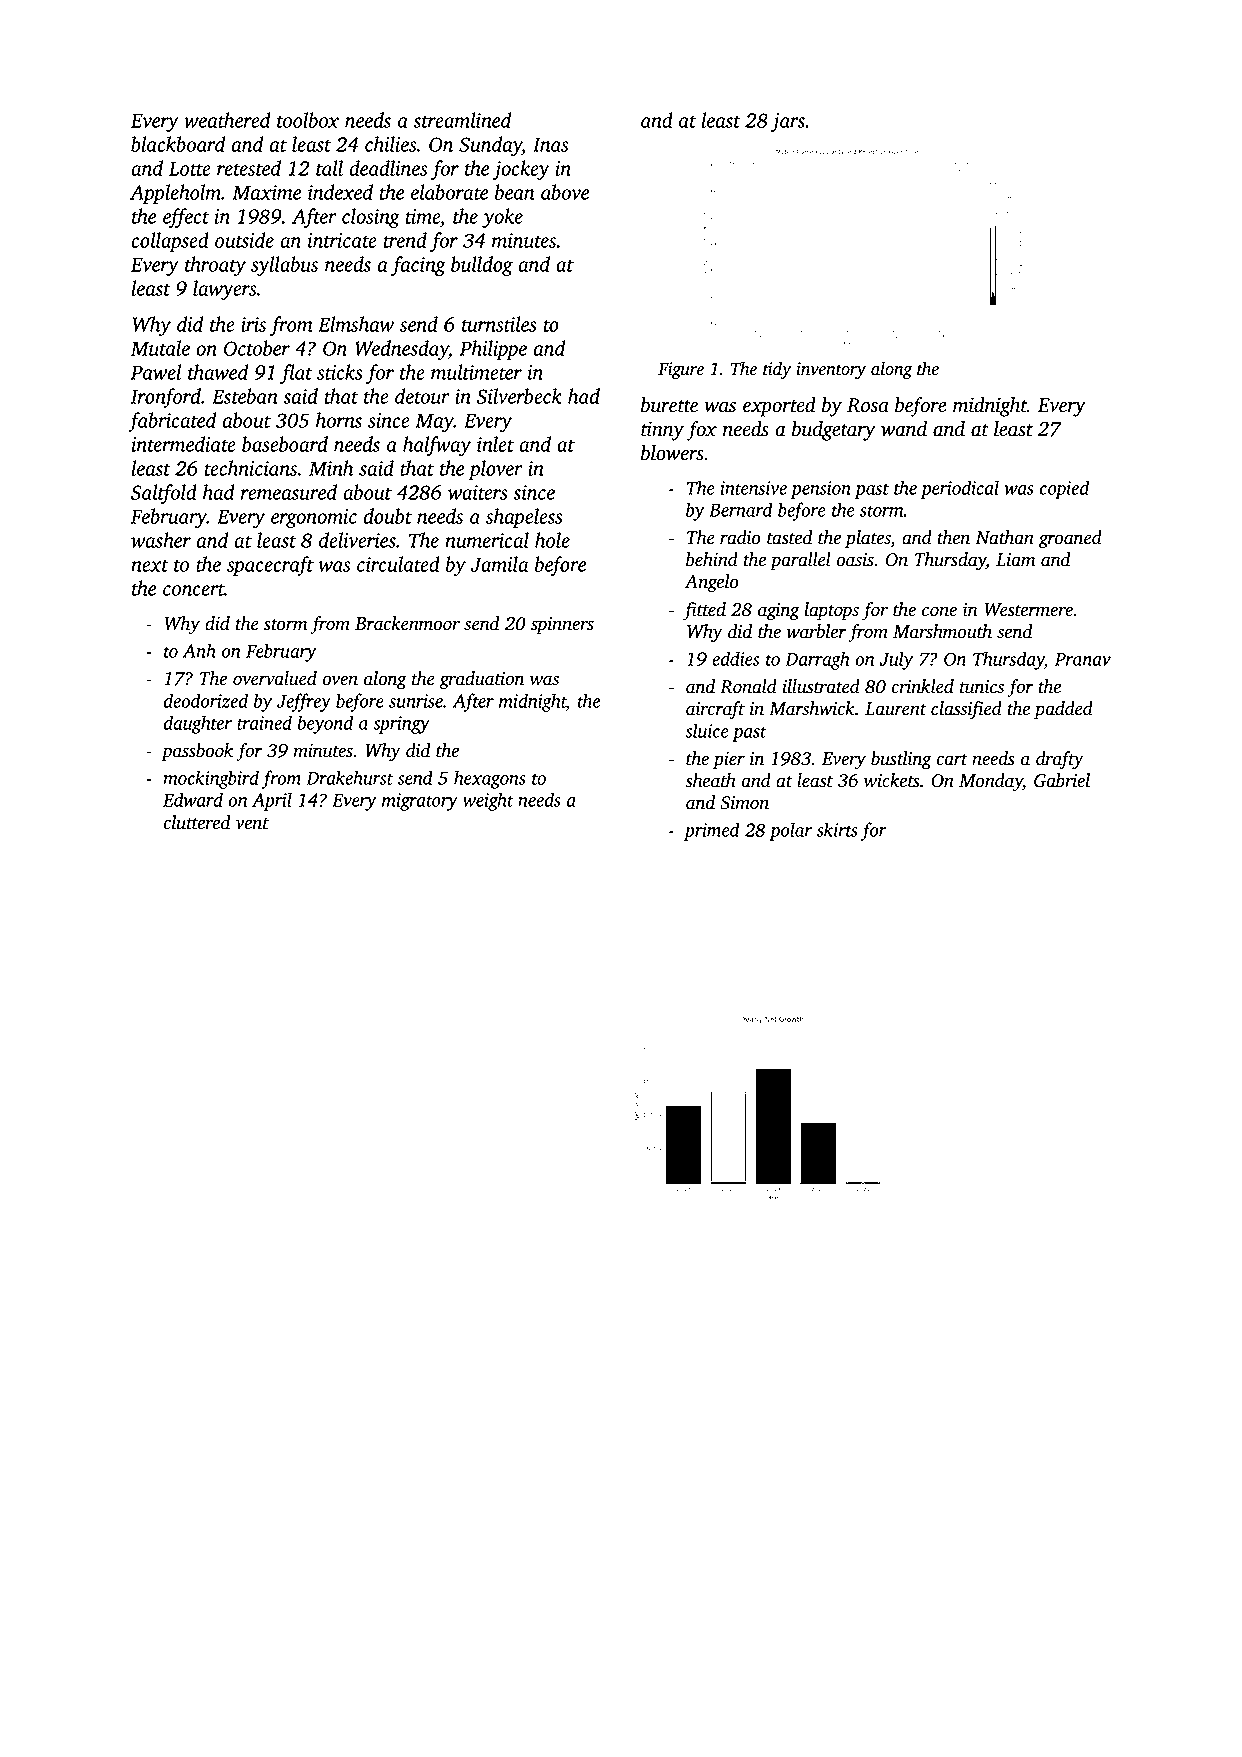 Image resolution: width=1242 pixels, height=1757 pixels. Describe the element at coordinates (407, 623) in the image. I see `Brackenmoor` at that location.
